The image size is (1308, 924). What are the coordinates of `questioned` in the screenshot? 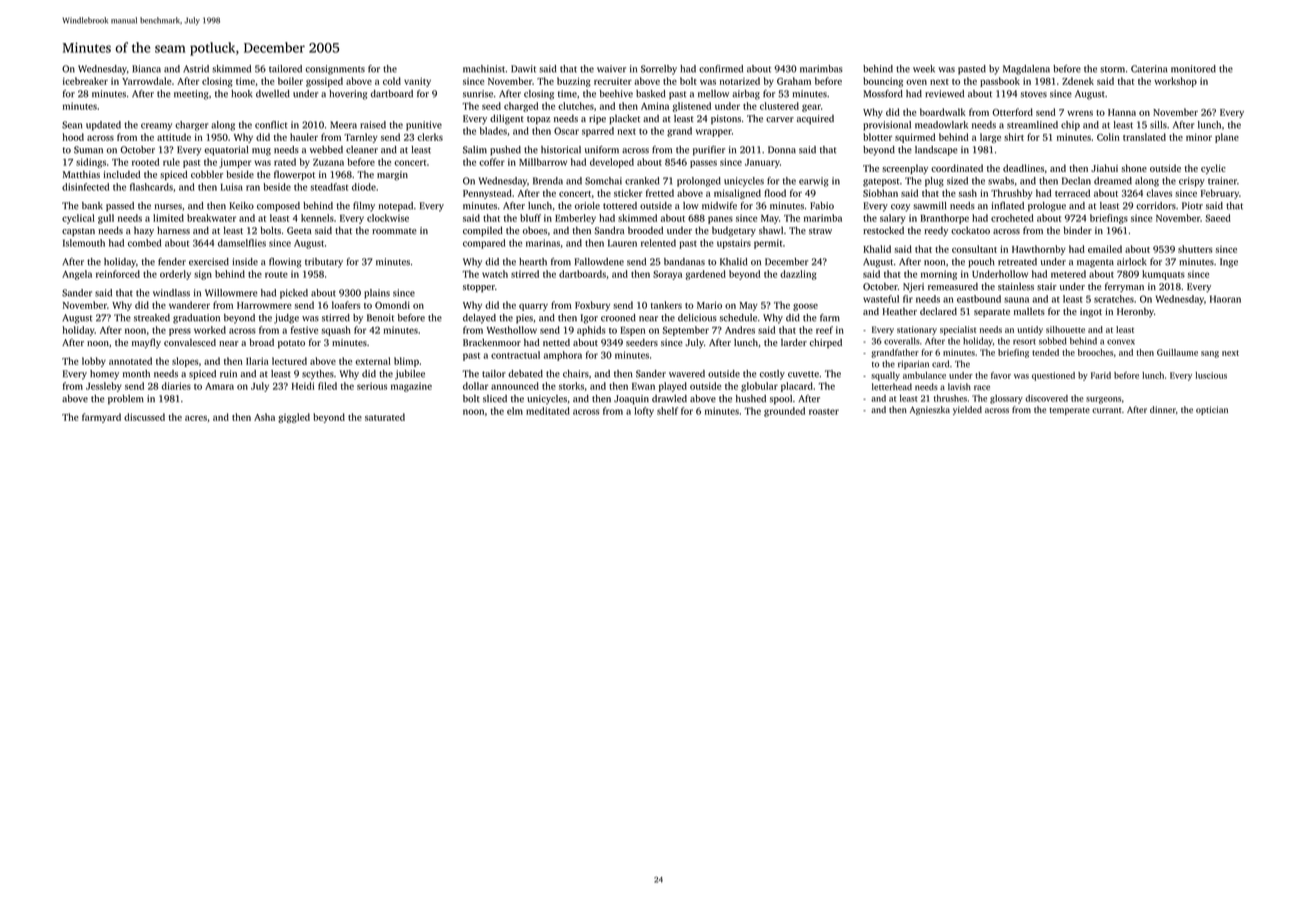 It's located at (1053, 376).
